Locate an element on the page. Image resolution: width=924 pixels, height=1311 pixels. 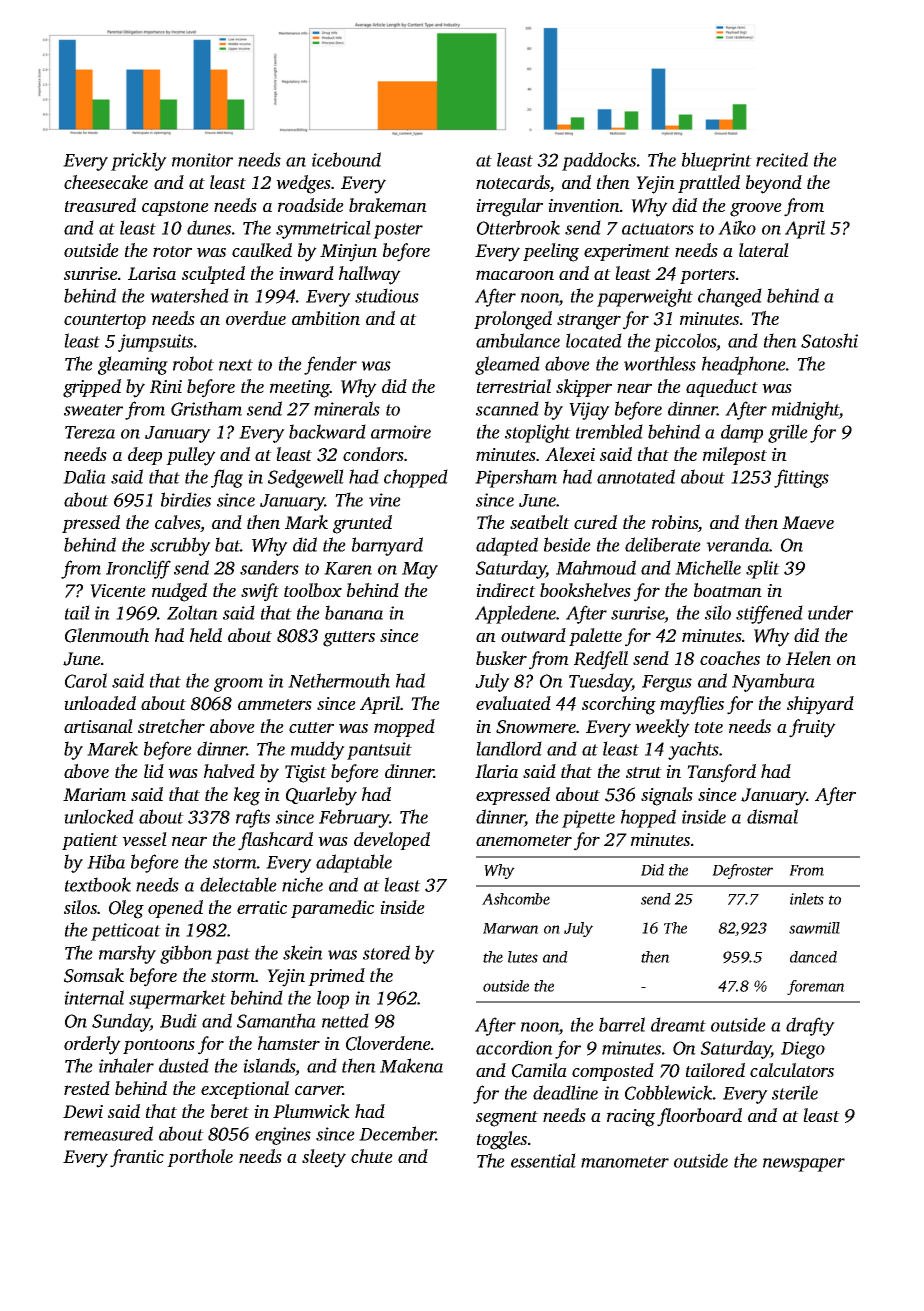
jumpsuits is located at coordinates (155, 343).
